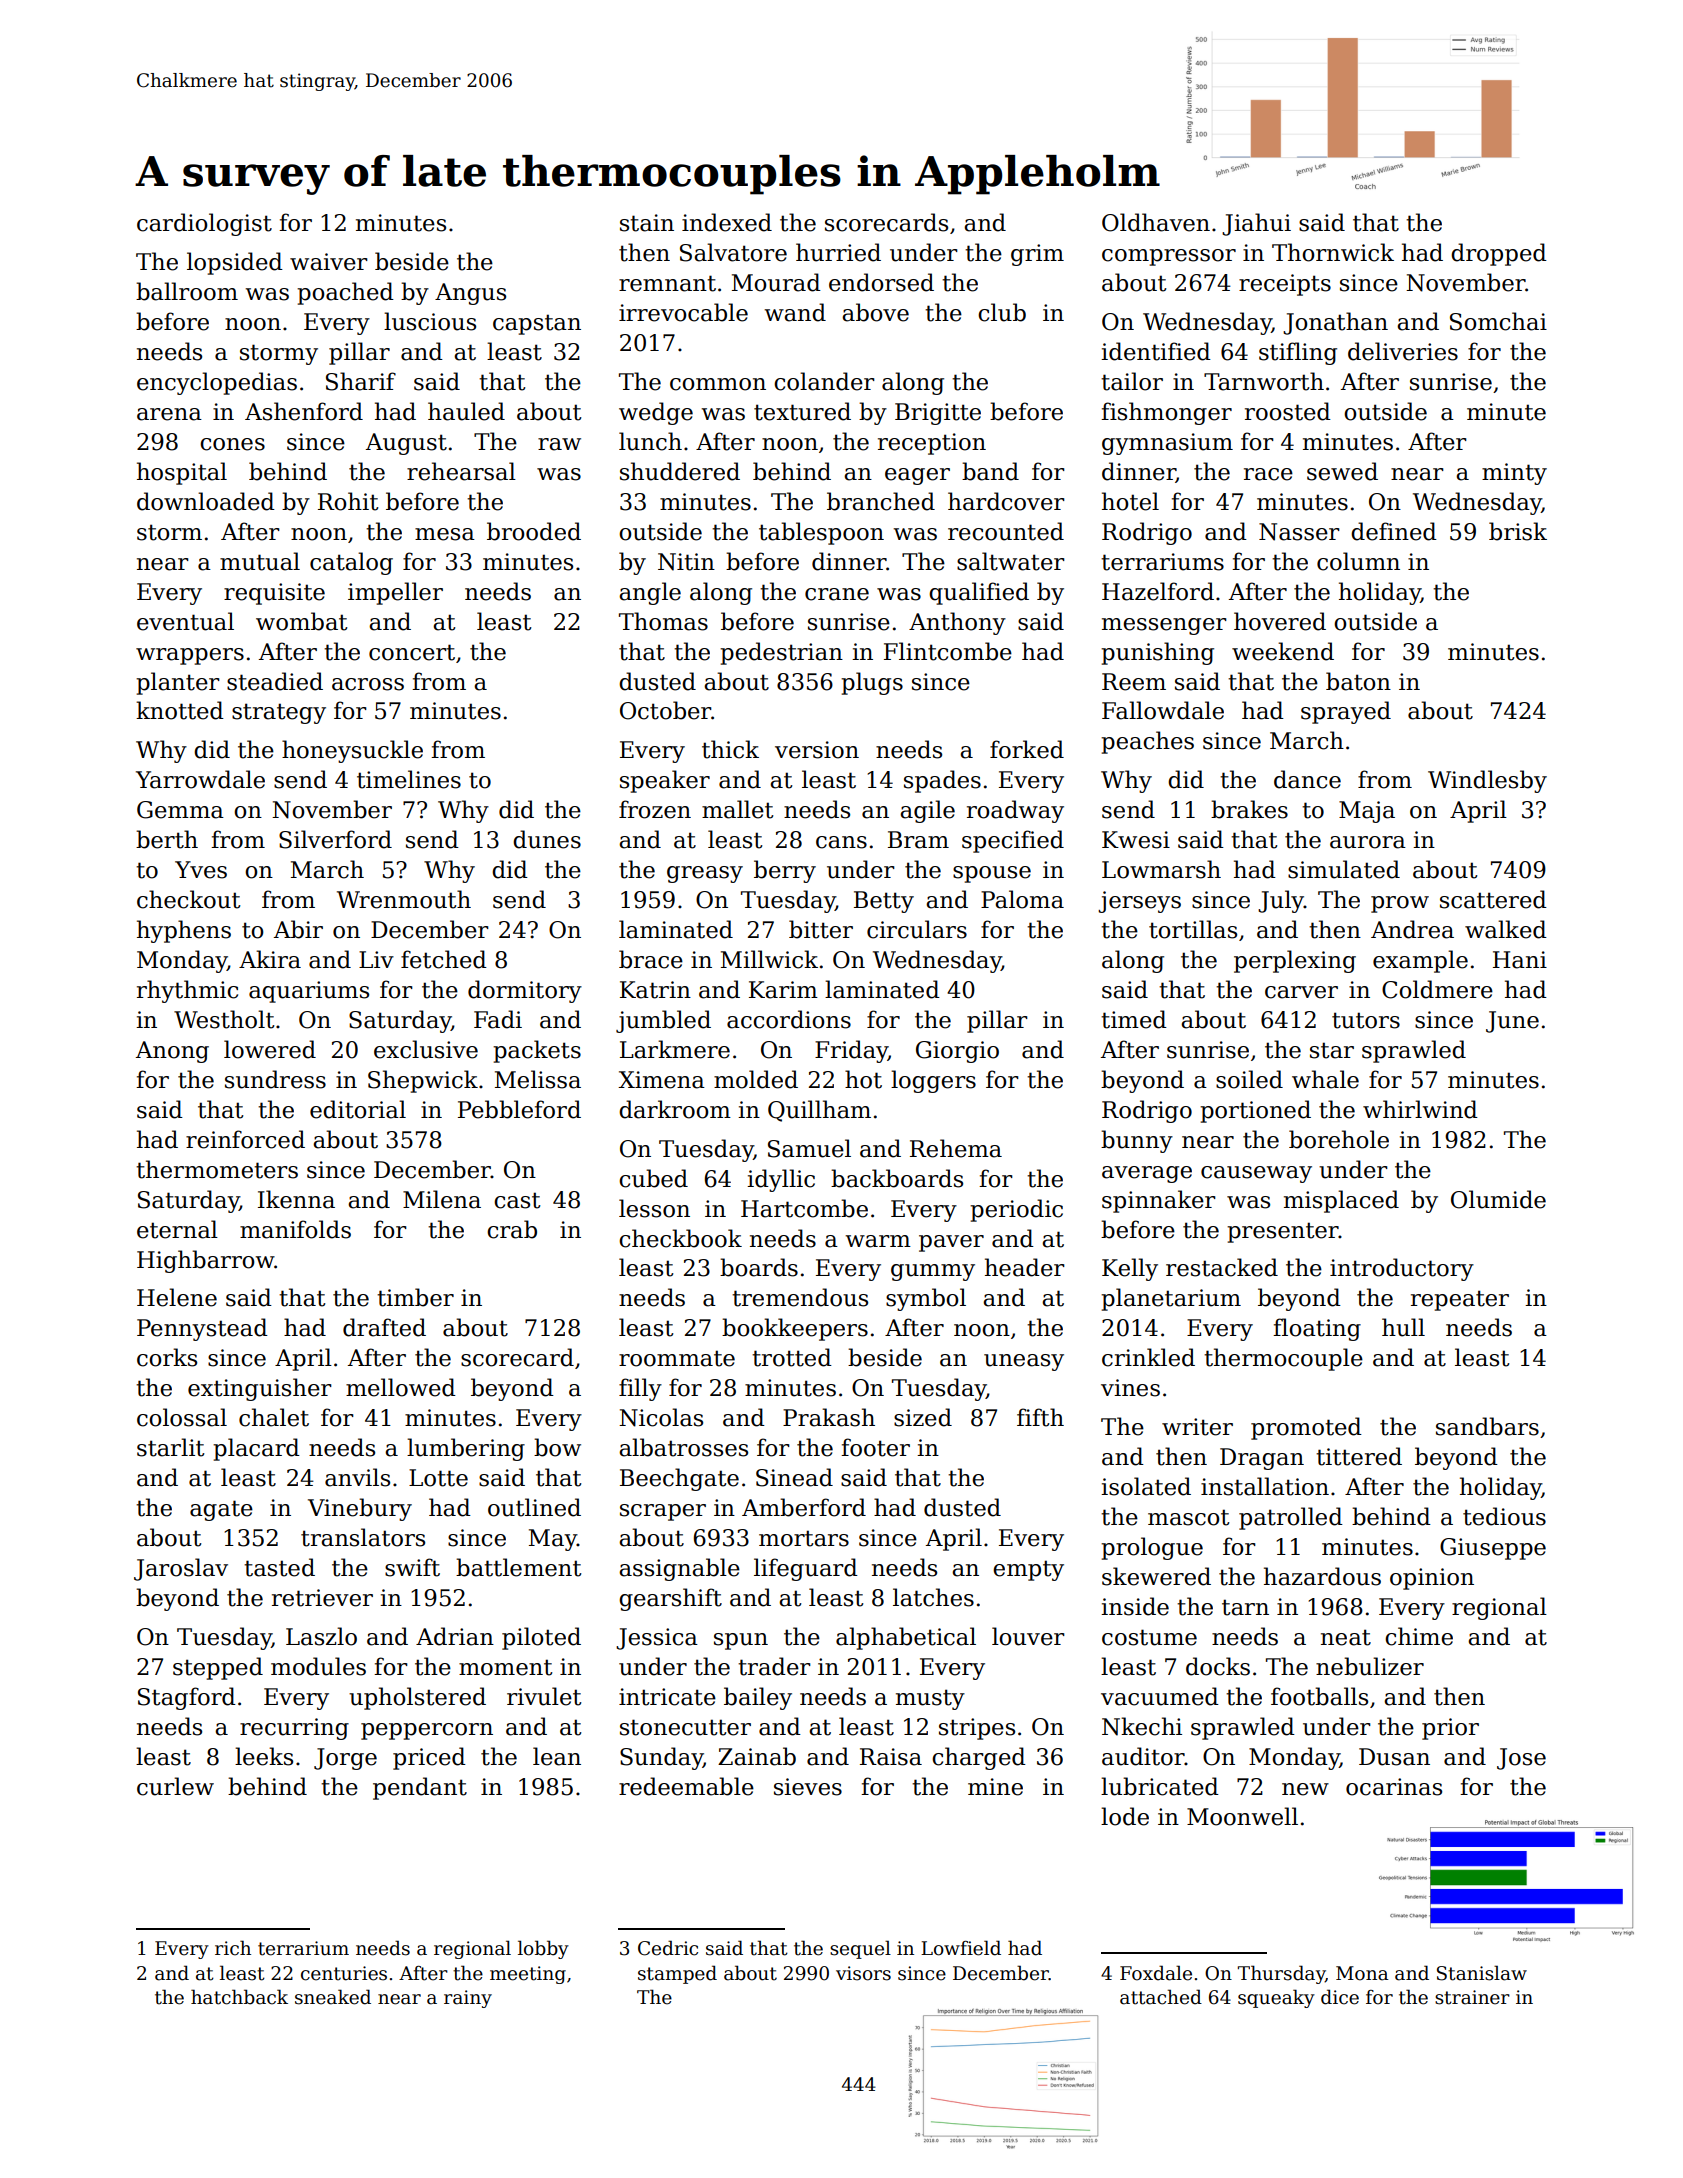 This screenshot has width=1683, height=2178. What do you see at coordinates (727, 222) in the screenshot?
I see `indexed` at bounding box center [727, 222].
